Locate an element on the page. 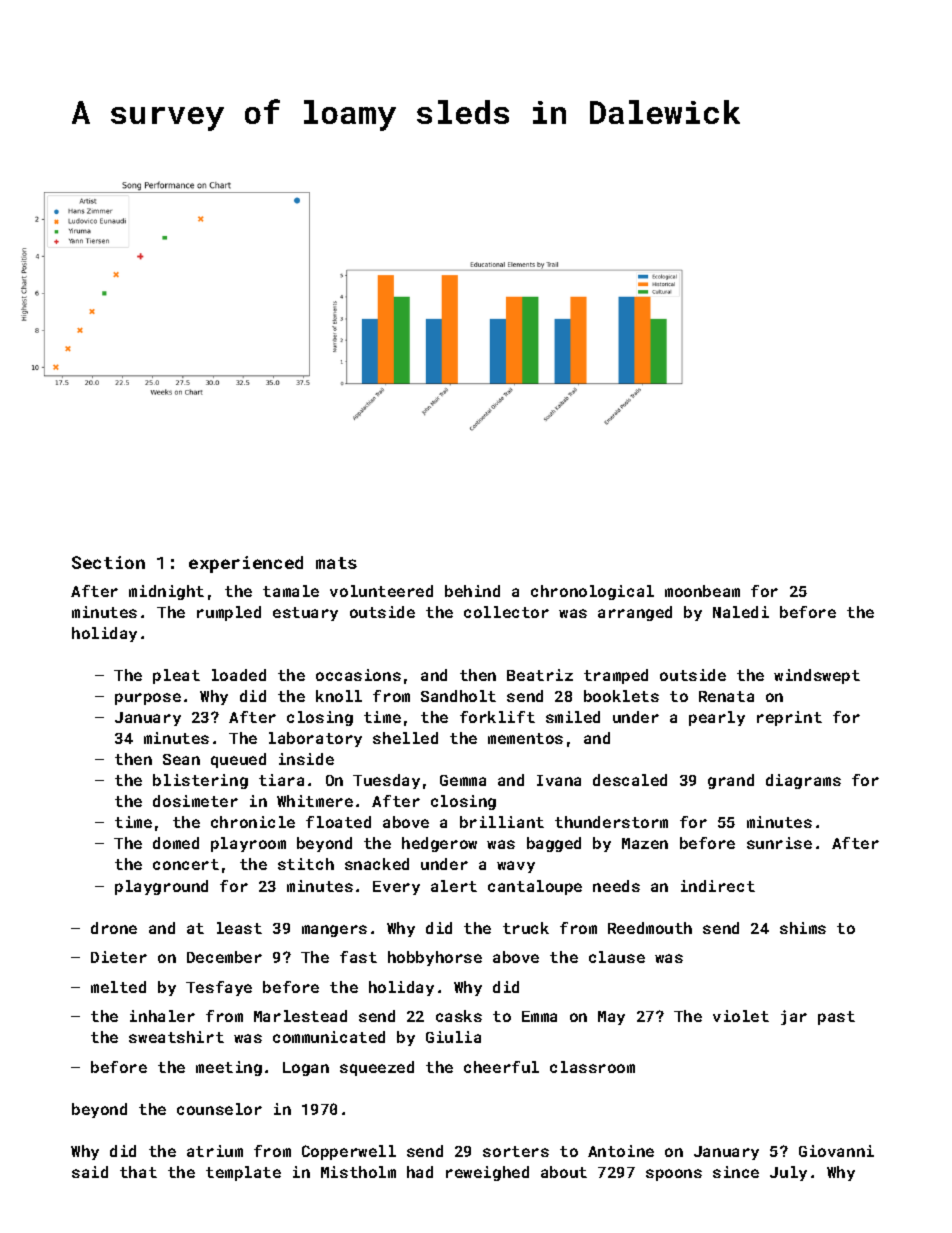 The height and width of the page is (1233, 952). behind is located at coordinates (472, 591).
